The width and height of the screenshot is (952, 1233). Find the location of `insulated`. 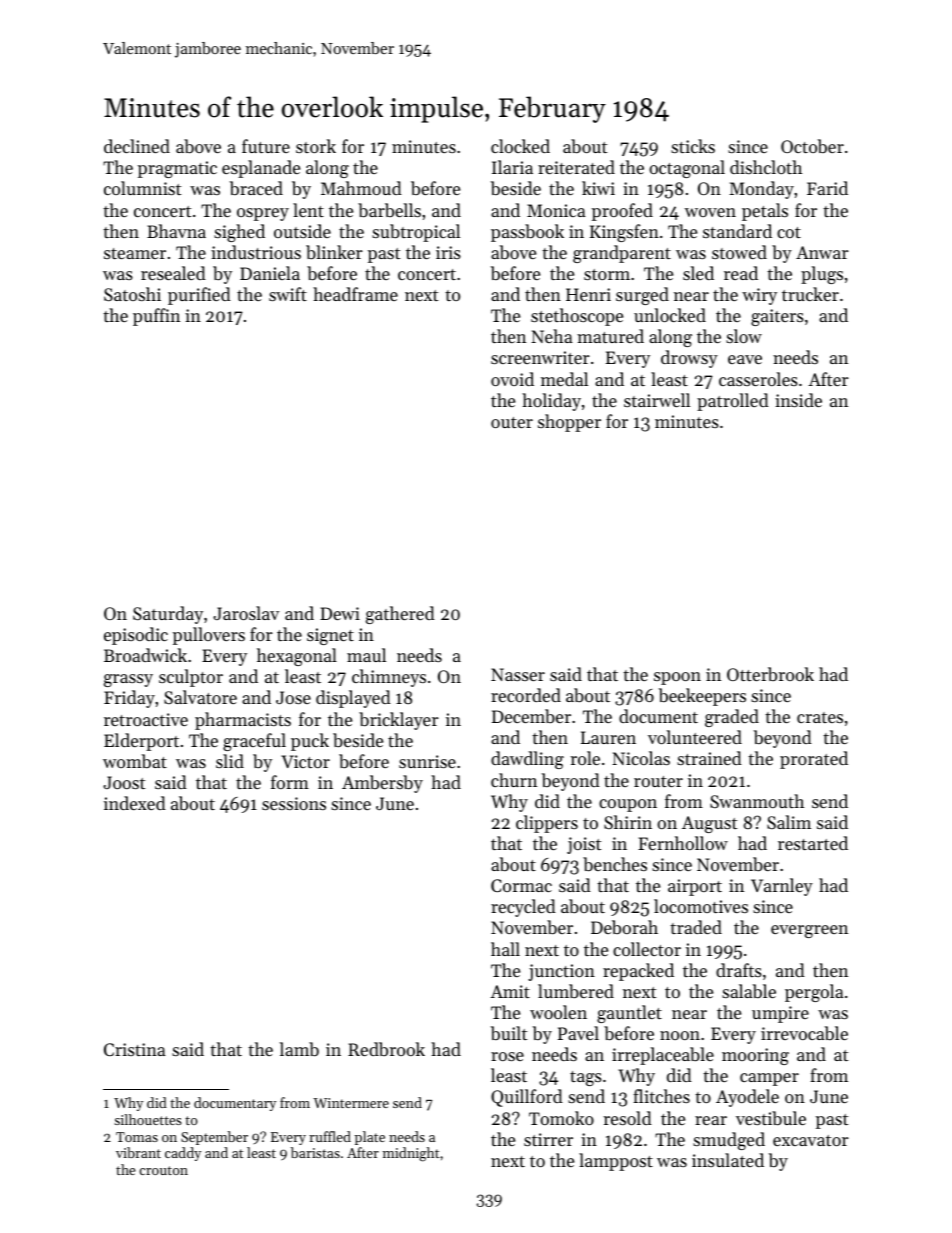

insulated is located at coordinates (728, 1160).
